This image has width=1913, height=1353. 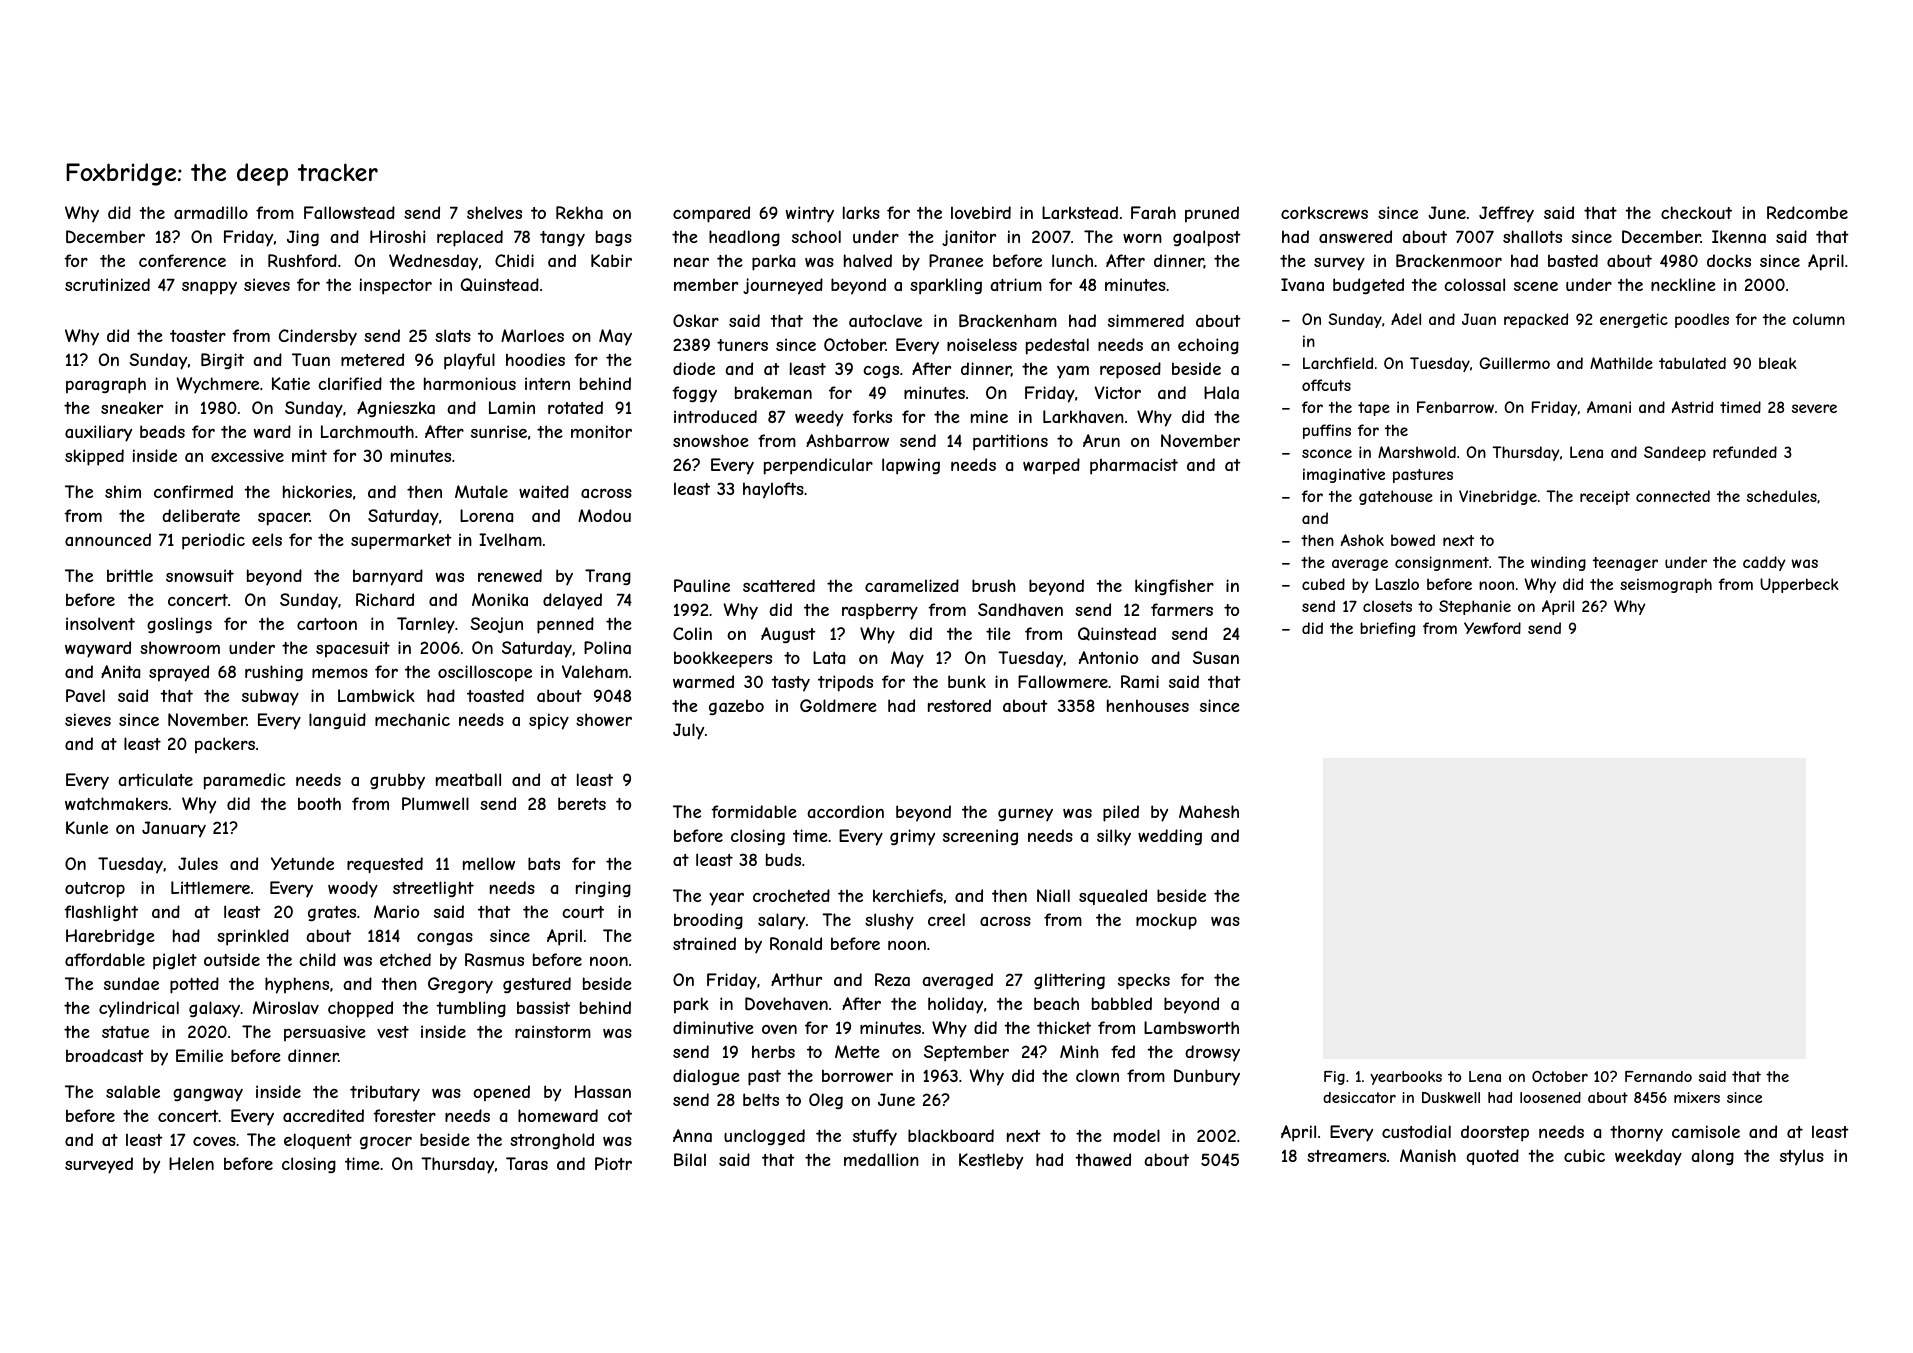 What do you see at coordinates (1550, 1097) in the image?
I see `loosened` at bounding box center [1550, 1097].
